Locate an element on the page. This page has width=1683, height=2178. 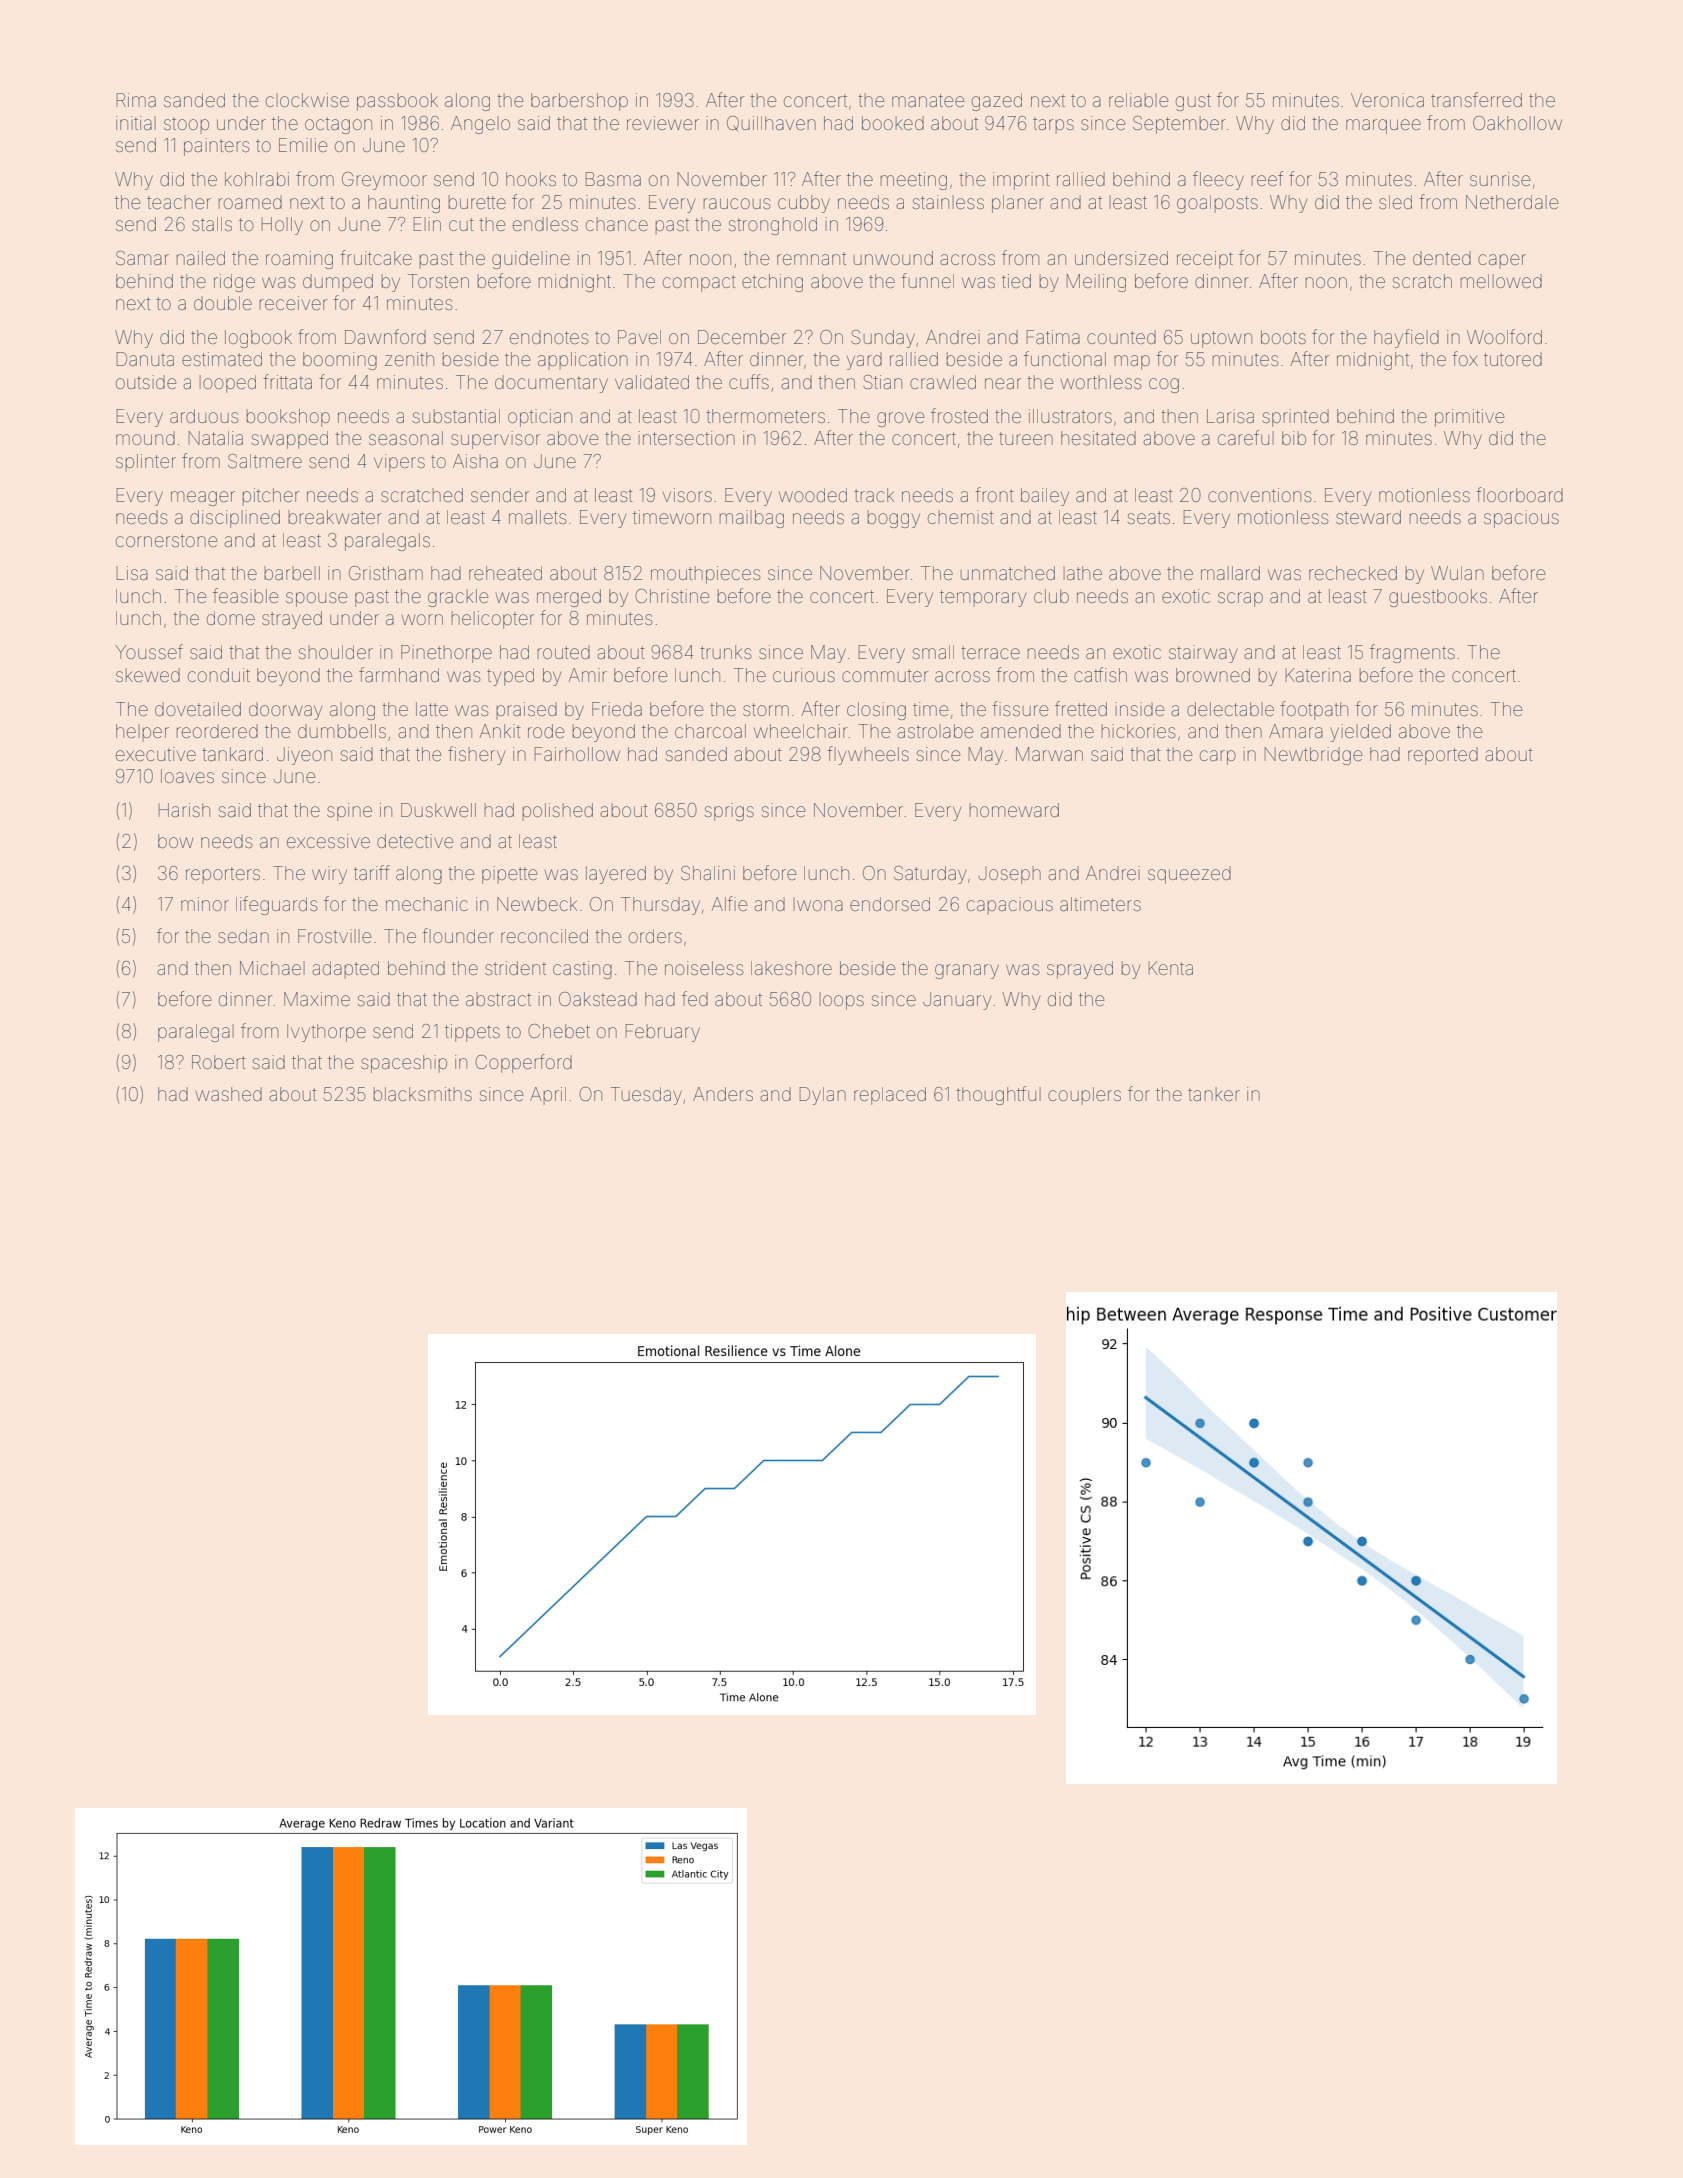
frittata is located at coordinates (287, 381).
